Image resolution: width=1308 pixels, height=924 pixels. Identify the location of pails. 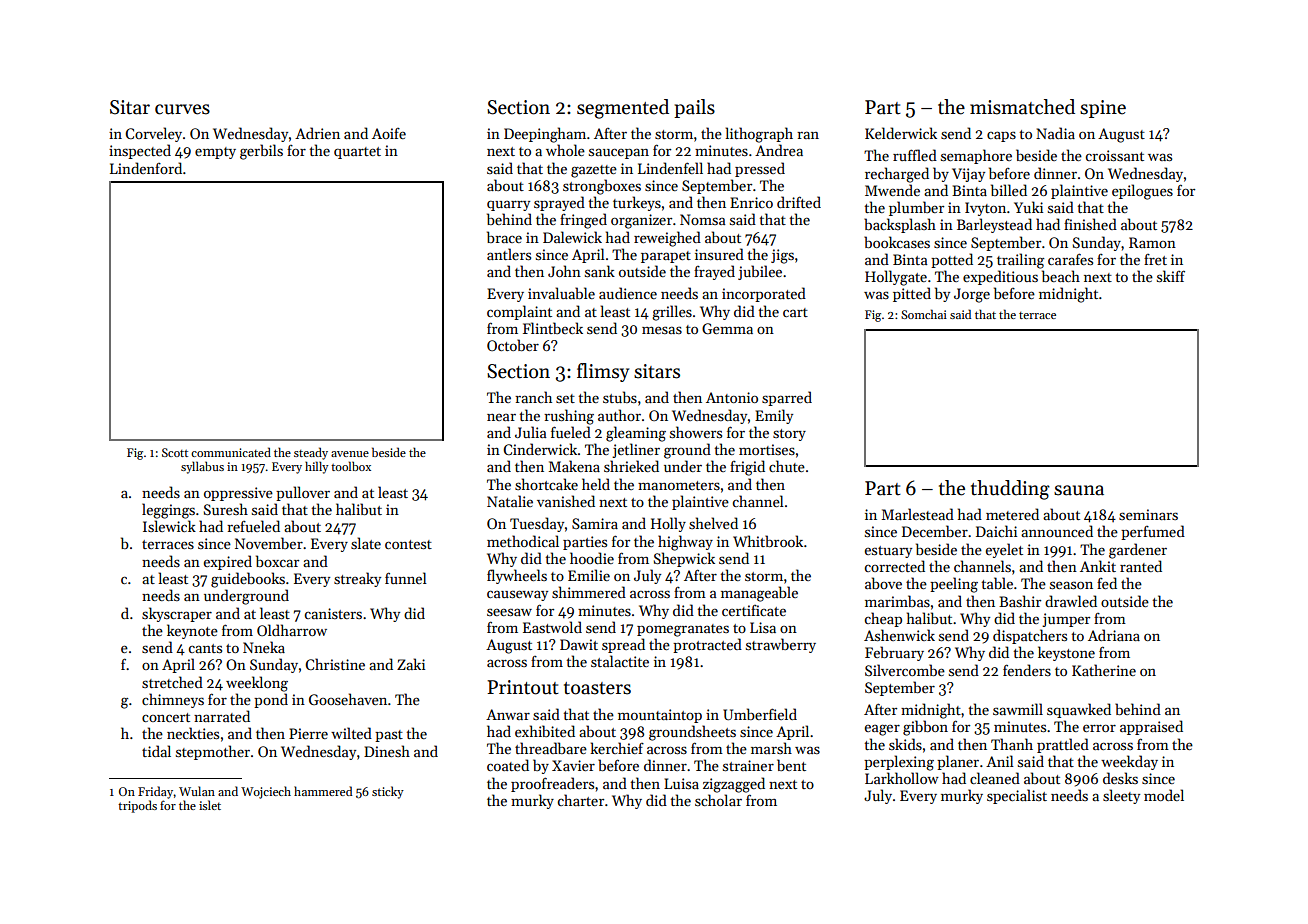
(694, 108).
